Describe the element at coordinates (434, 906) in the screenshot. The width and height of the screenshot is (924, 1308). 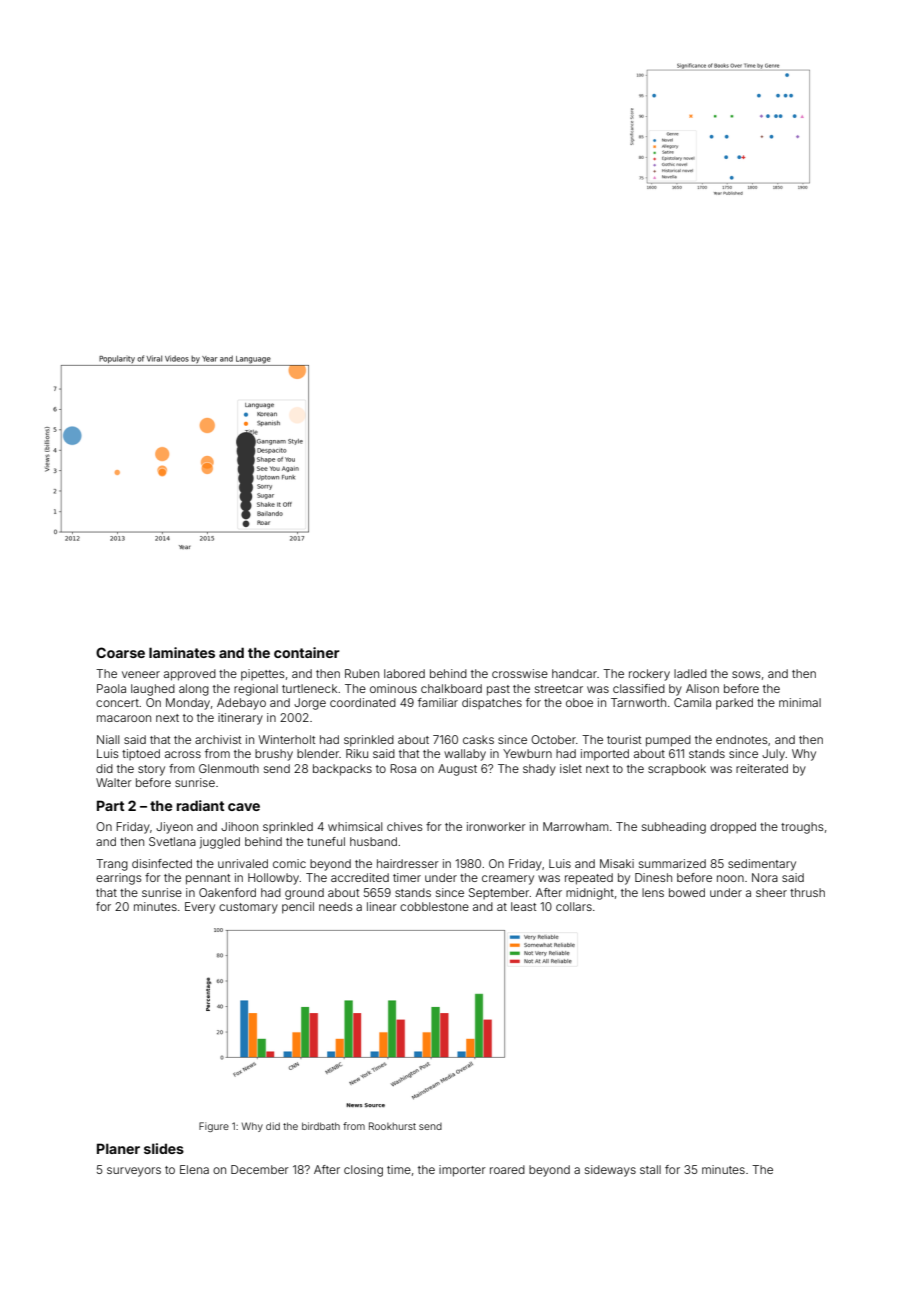
I see `cobblestone` at that location.
